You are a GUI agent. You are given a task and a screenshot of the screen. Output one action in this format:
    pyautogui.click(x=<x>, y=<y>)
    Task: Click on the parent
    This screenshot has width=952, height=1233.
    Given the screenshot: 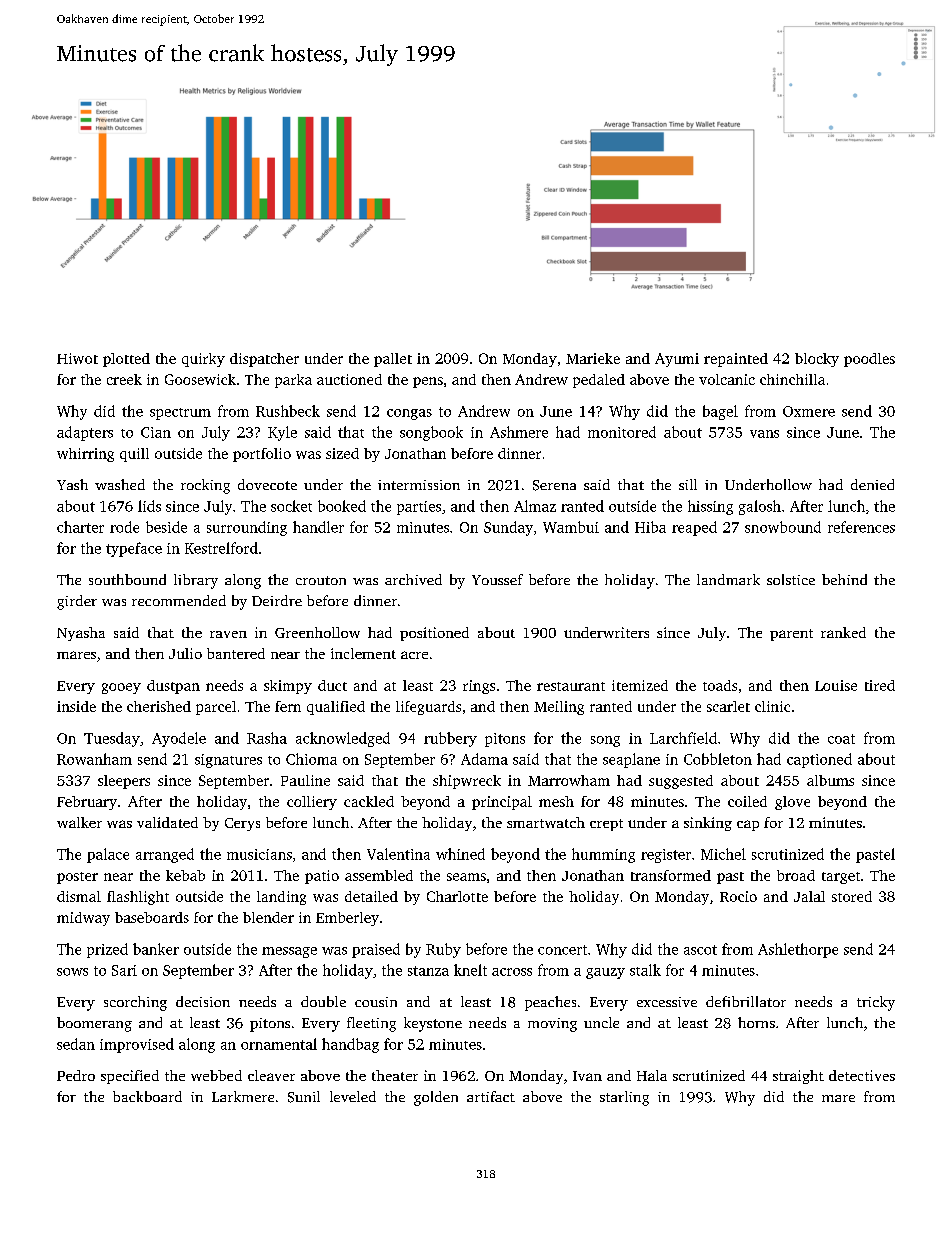 What is the action you would take?
    pyautogui.click(x=791, y=635)
